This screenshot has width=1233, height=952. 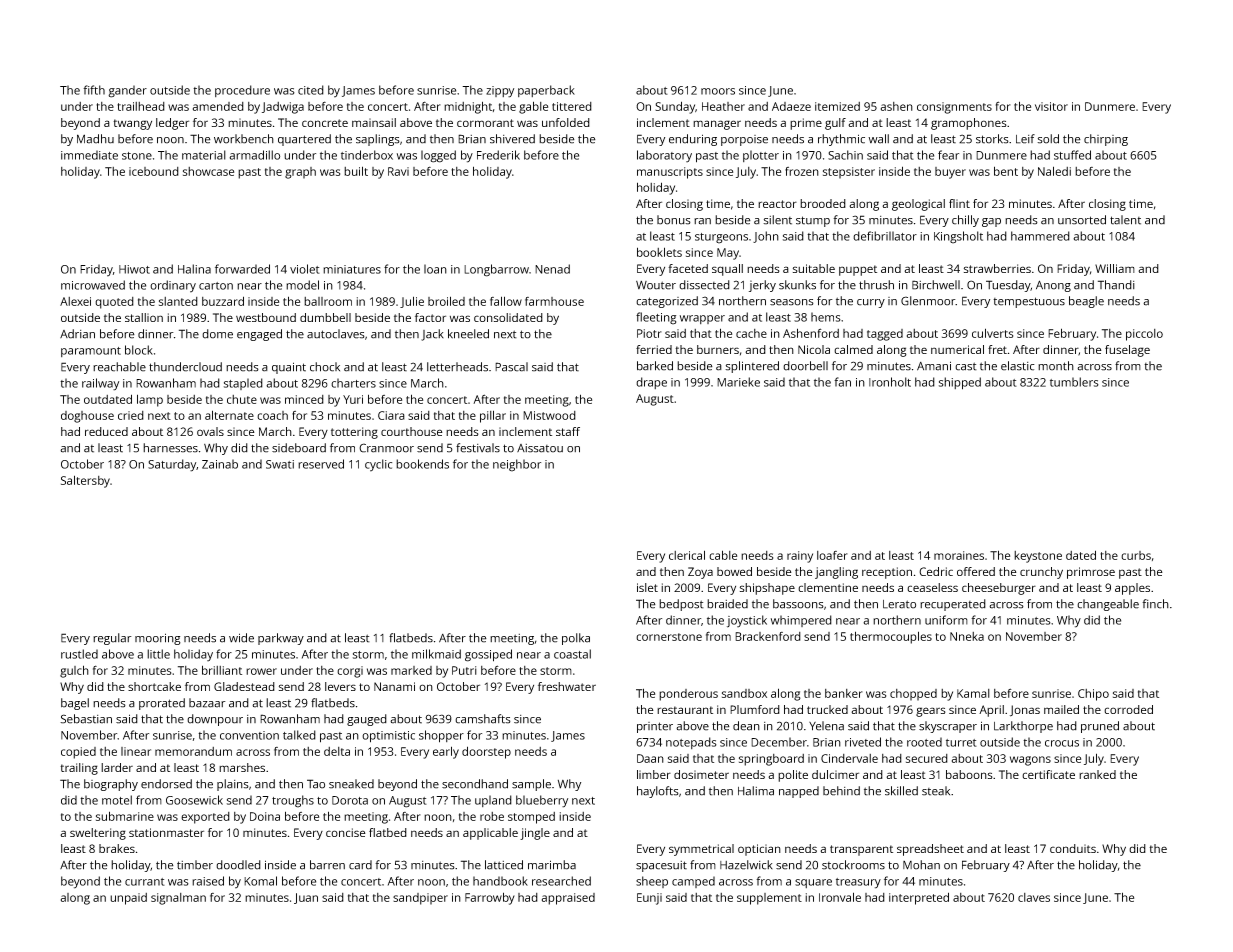 I want to click on Alexei, so click(x=75, y=301).
